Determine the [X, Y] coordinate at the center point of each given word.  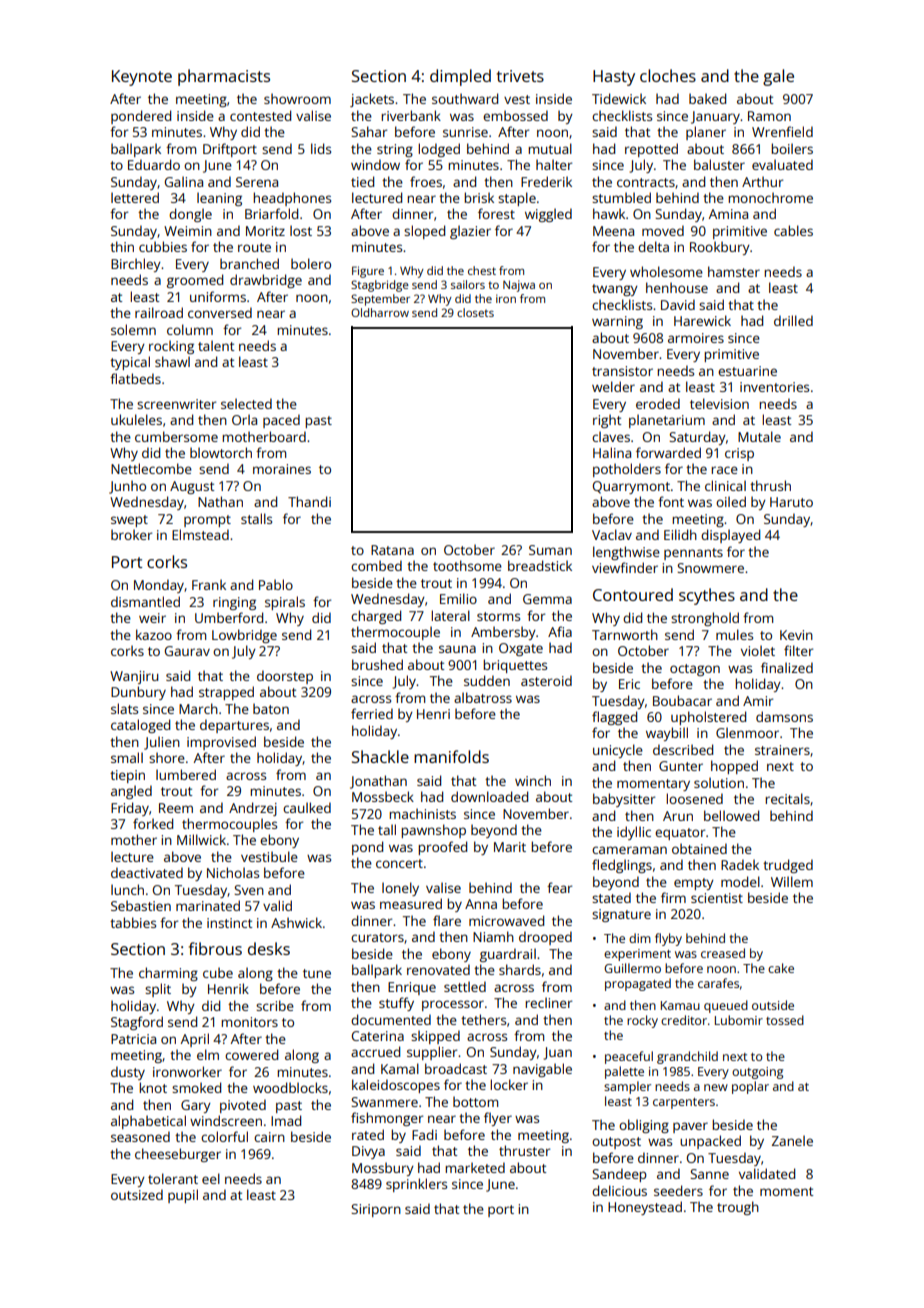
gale [778, 77]
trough [738, 1208]
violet [758, 650]
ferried [372, 713]
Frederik [546, 181]
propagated [638, 984]
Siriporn [376, 1210]
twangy [615, 290]
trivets [520, 76]
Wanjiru [134, 677]
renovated [438, 969]
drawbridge [266, 281]
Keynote [142, 78]
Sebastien [141, 905]
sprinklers [416, 1185]
